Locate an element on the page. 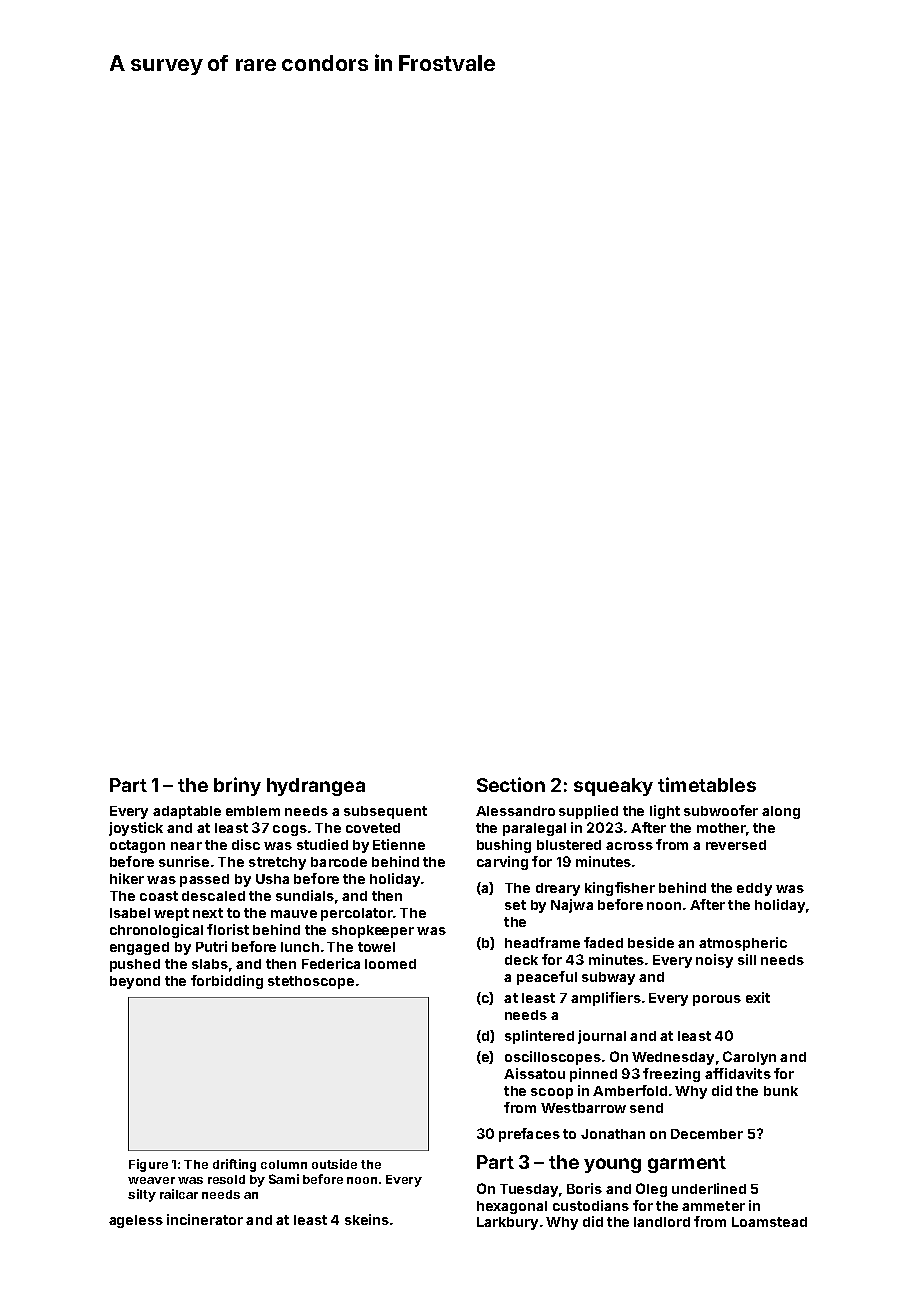  timetables is located at coordinates (707, 784).
